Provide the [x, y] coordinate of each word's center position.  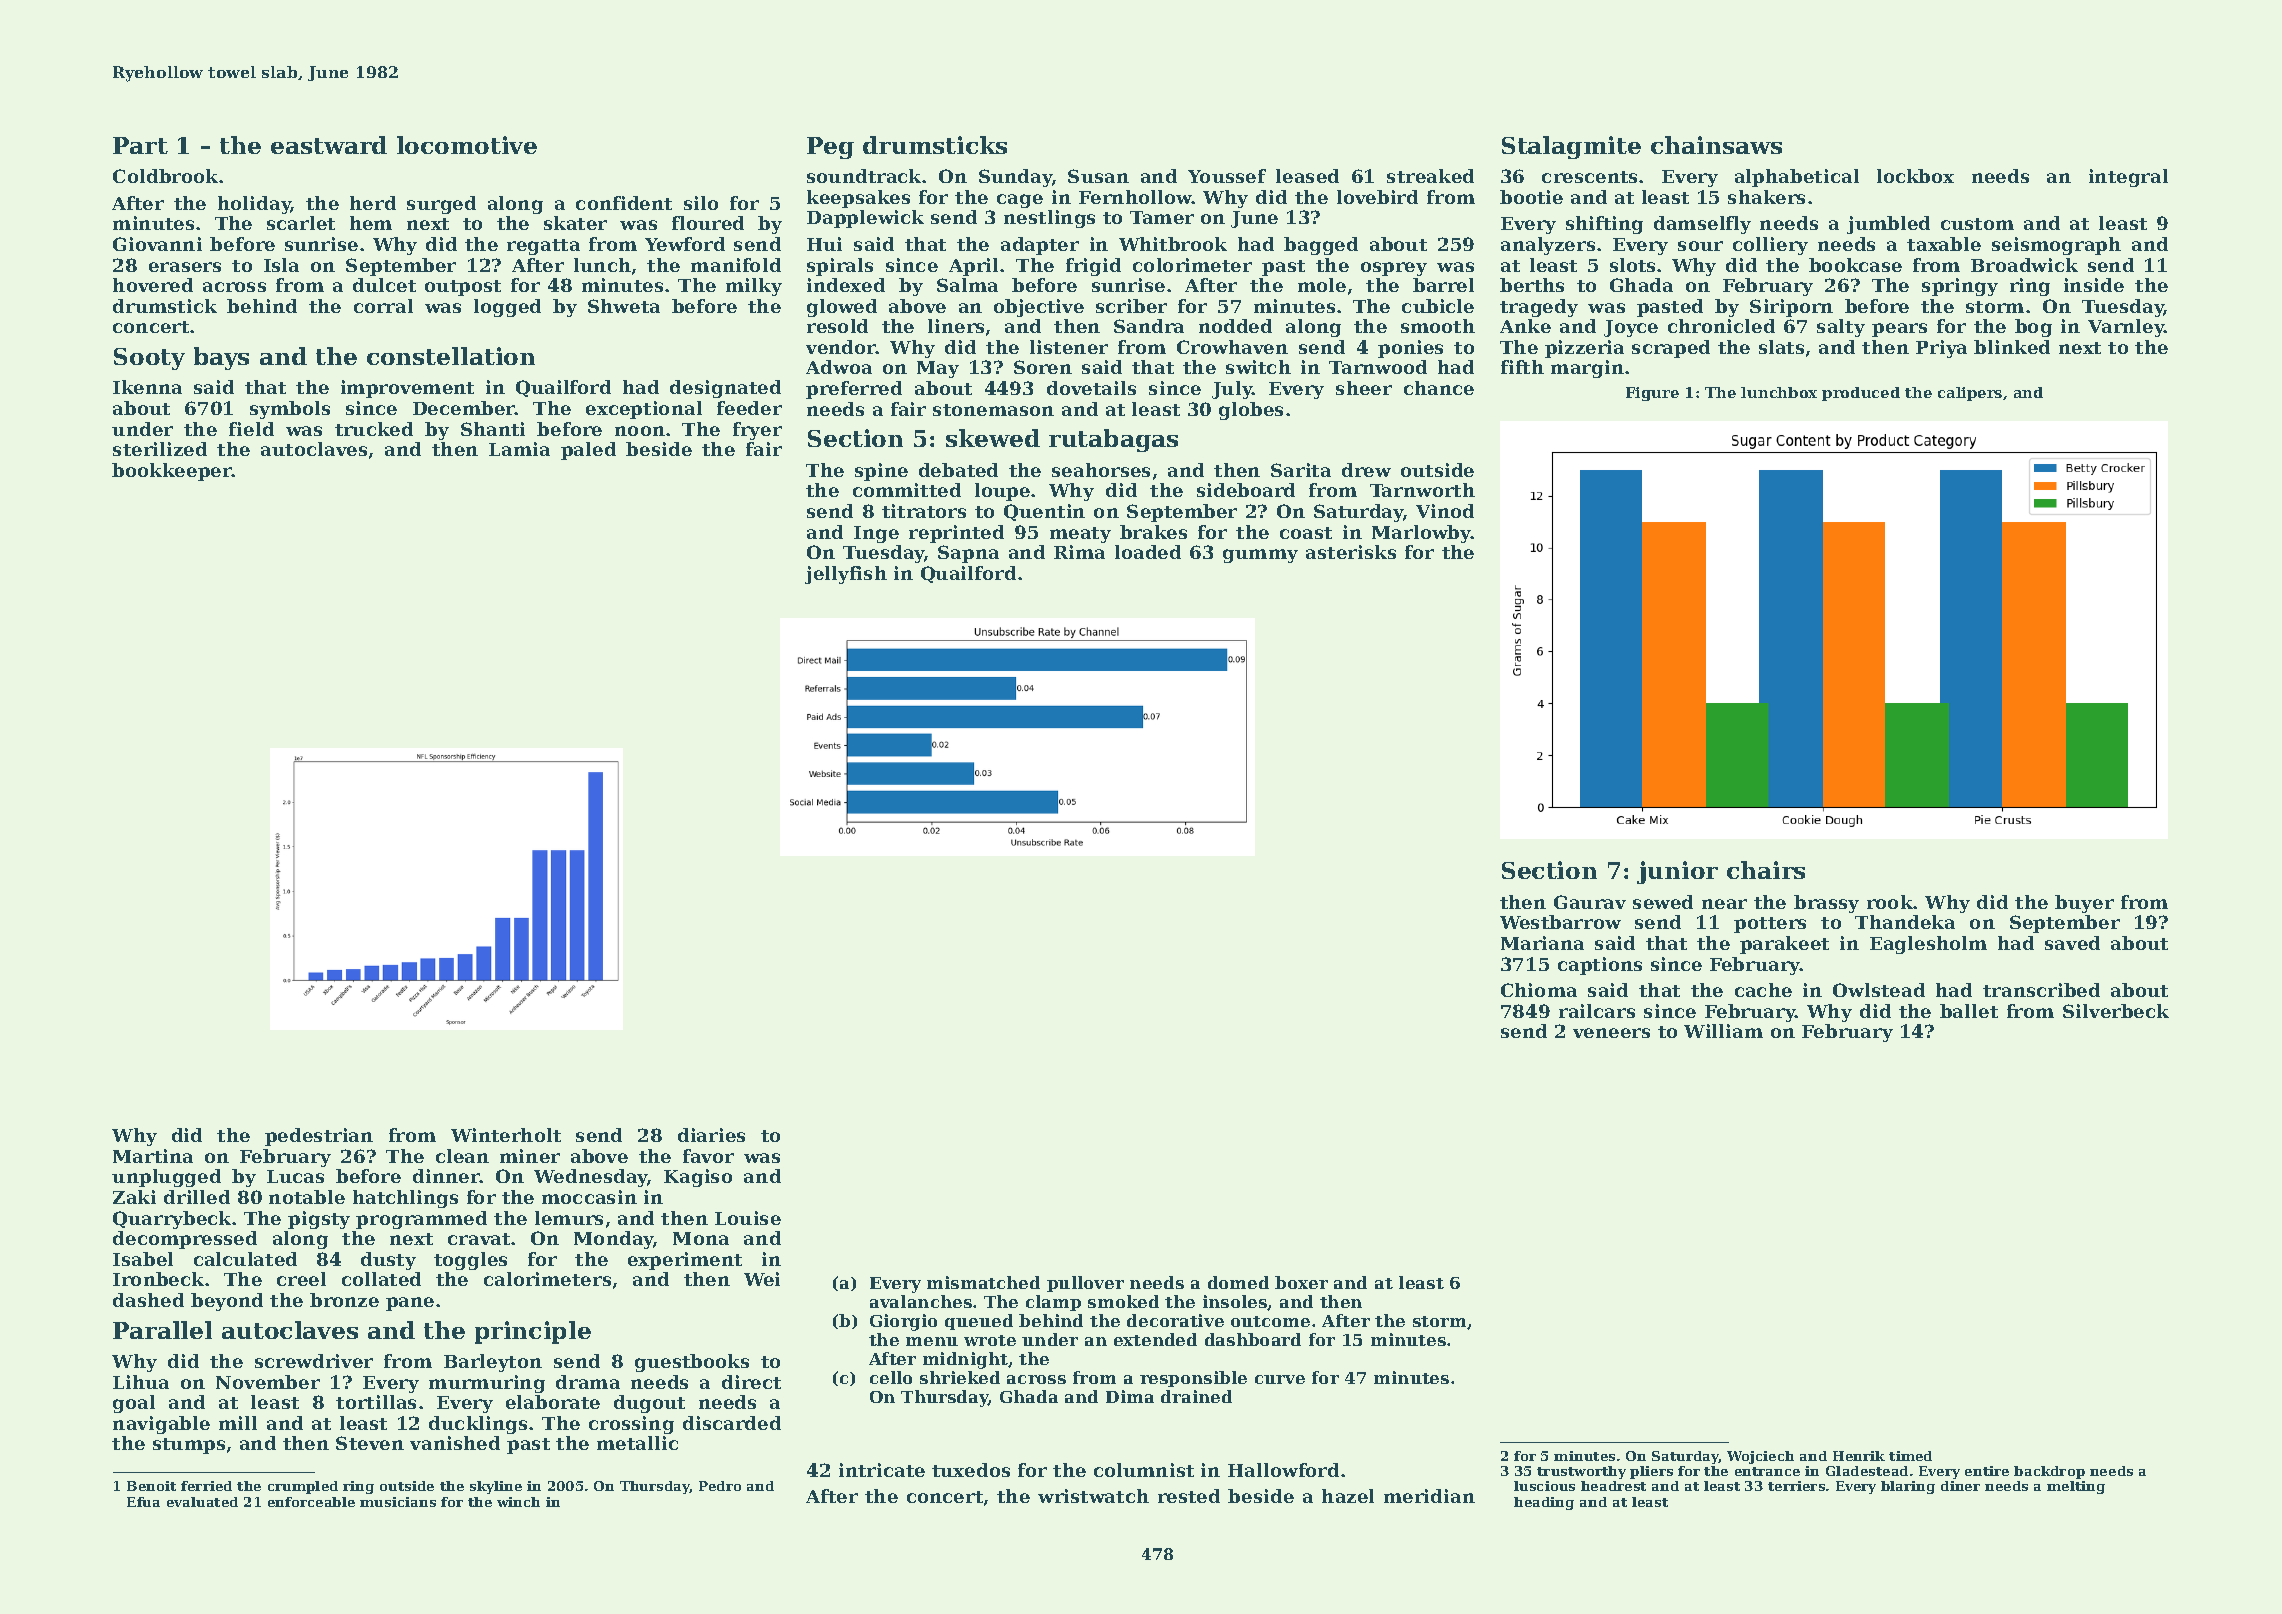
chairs [1766, 870]
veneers [1611, 1033]
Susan [1098, 176]
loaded [1148, 552]
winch [518, 1502]
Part [140, 145]
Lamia [519, 449]
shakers [1766, 197]
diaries [711, 1135]
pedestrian [319, 1137]
